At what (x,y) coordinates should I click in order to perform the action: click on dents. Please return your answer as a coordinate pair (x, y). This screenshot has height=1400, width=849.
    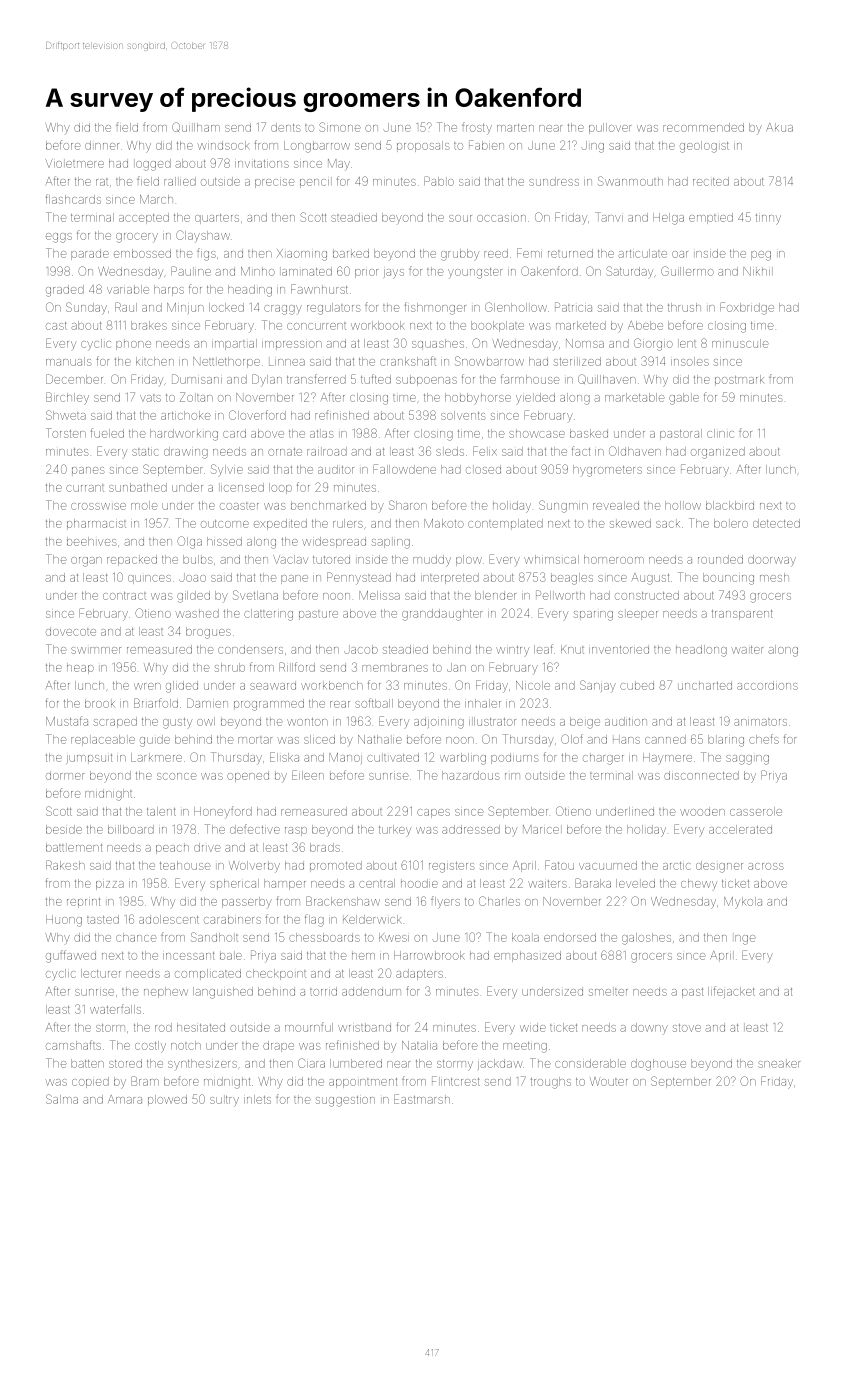
    Looking at the image, I should click on (285, 127).
